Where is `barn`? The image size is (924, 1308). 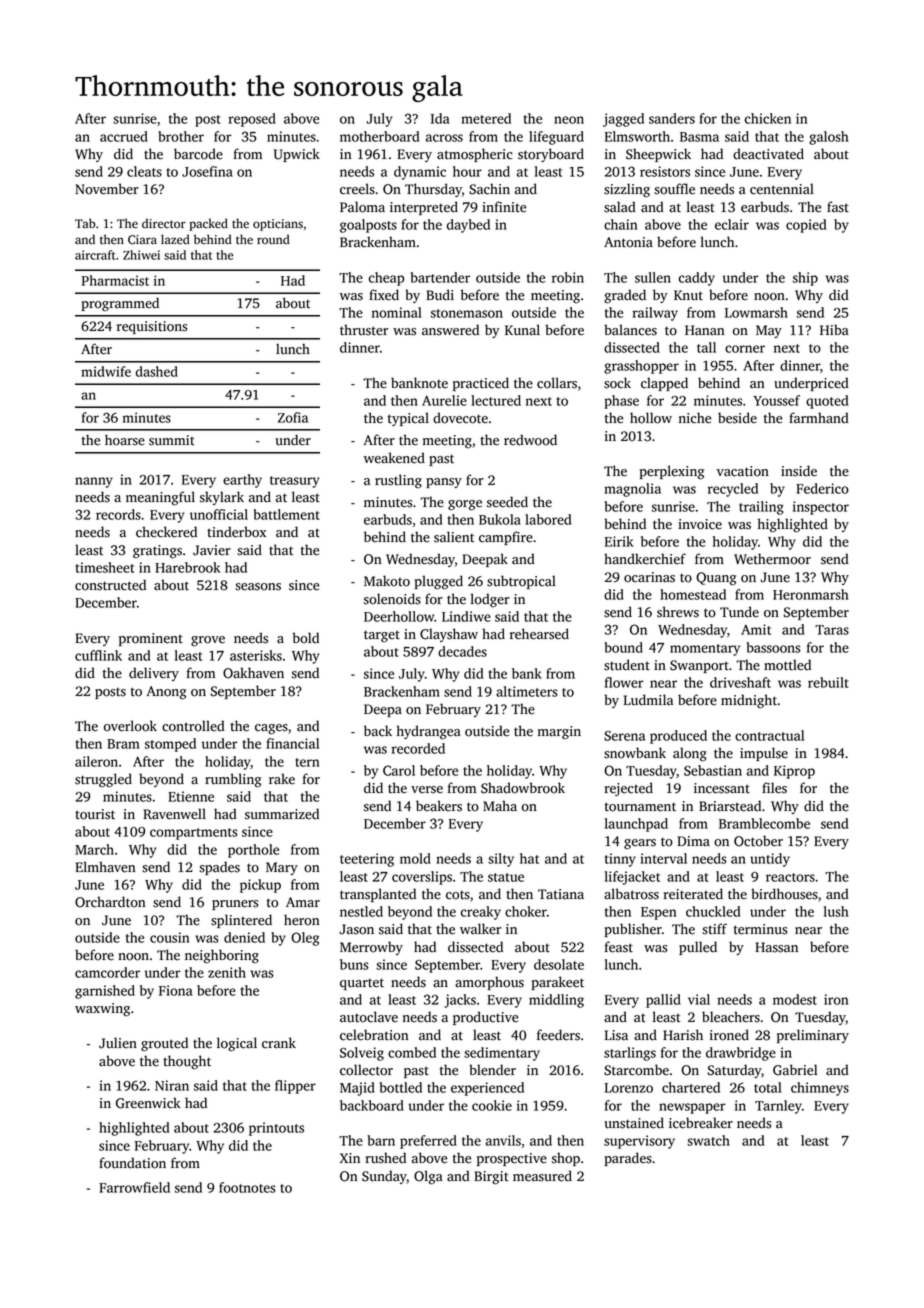
barn is located at coordinates (381, 1140).
